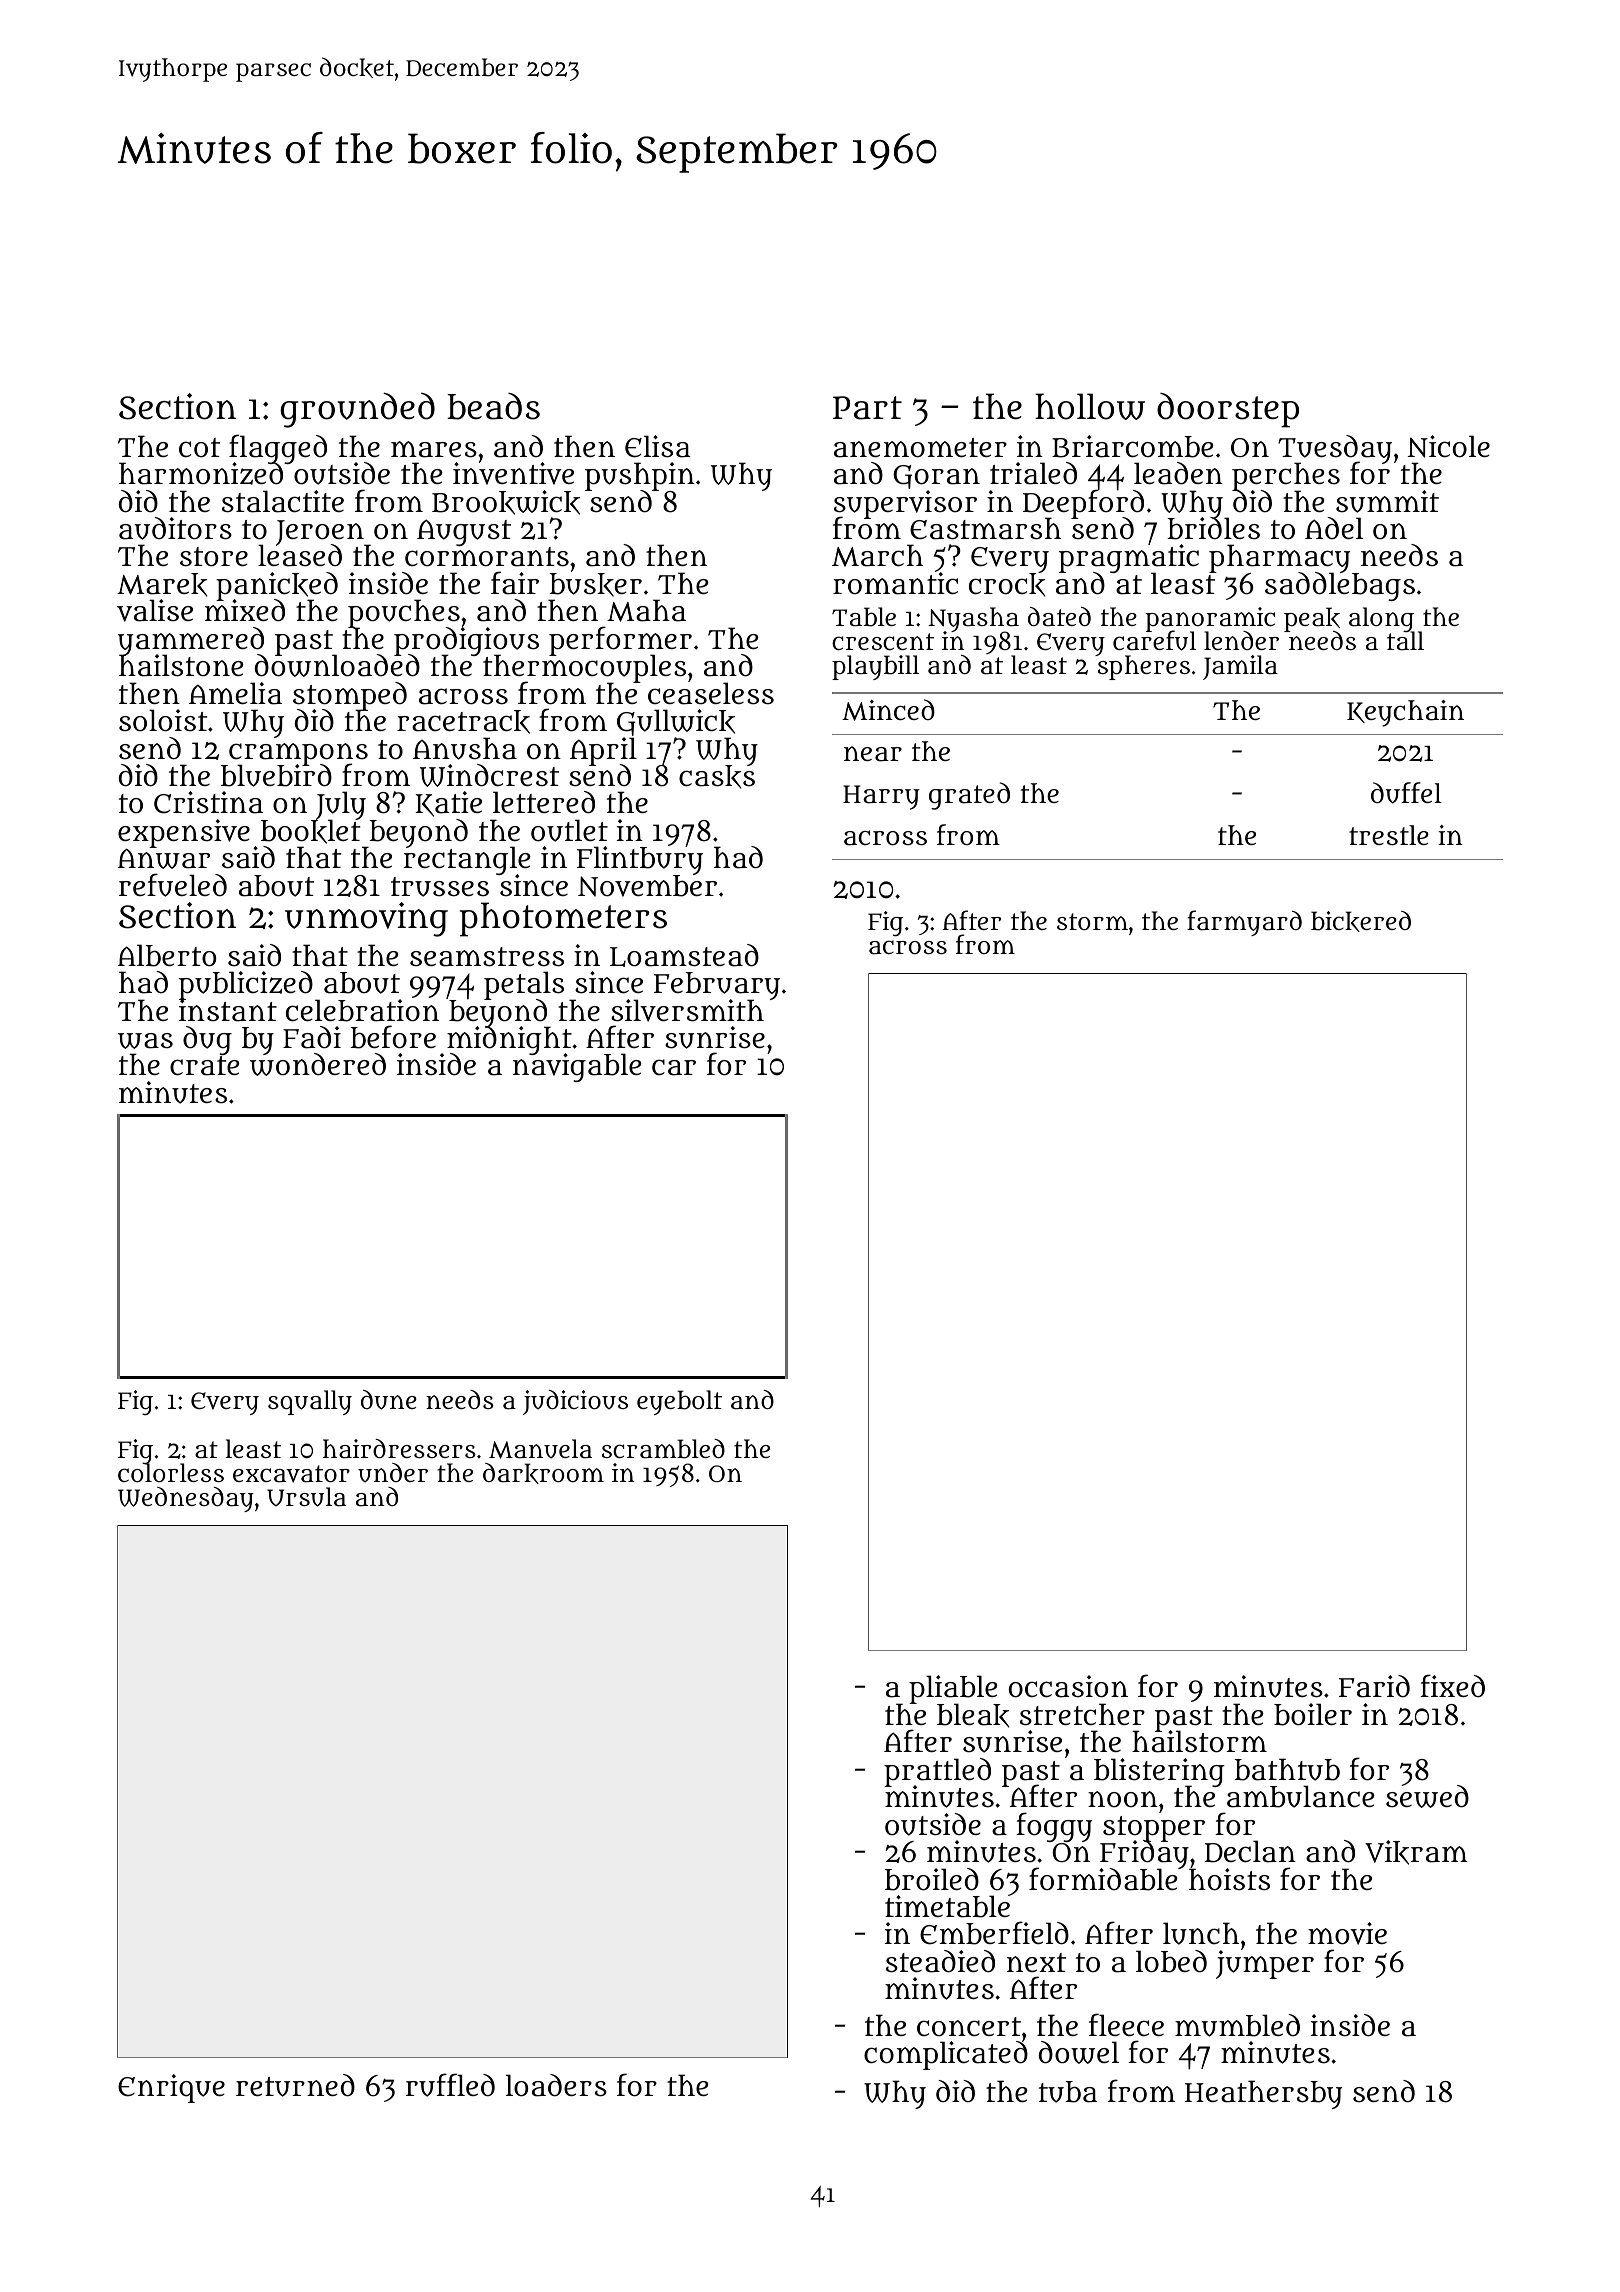  What do you see at coordinates (1361, 921) in the screenshot?
I see `bickered` at bounding box center [1361, 921].
